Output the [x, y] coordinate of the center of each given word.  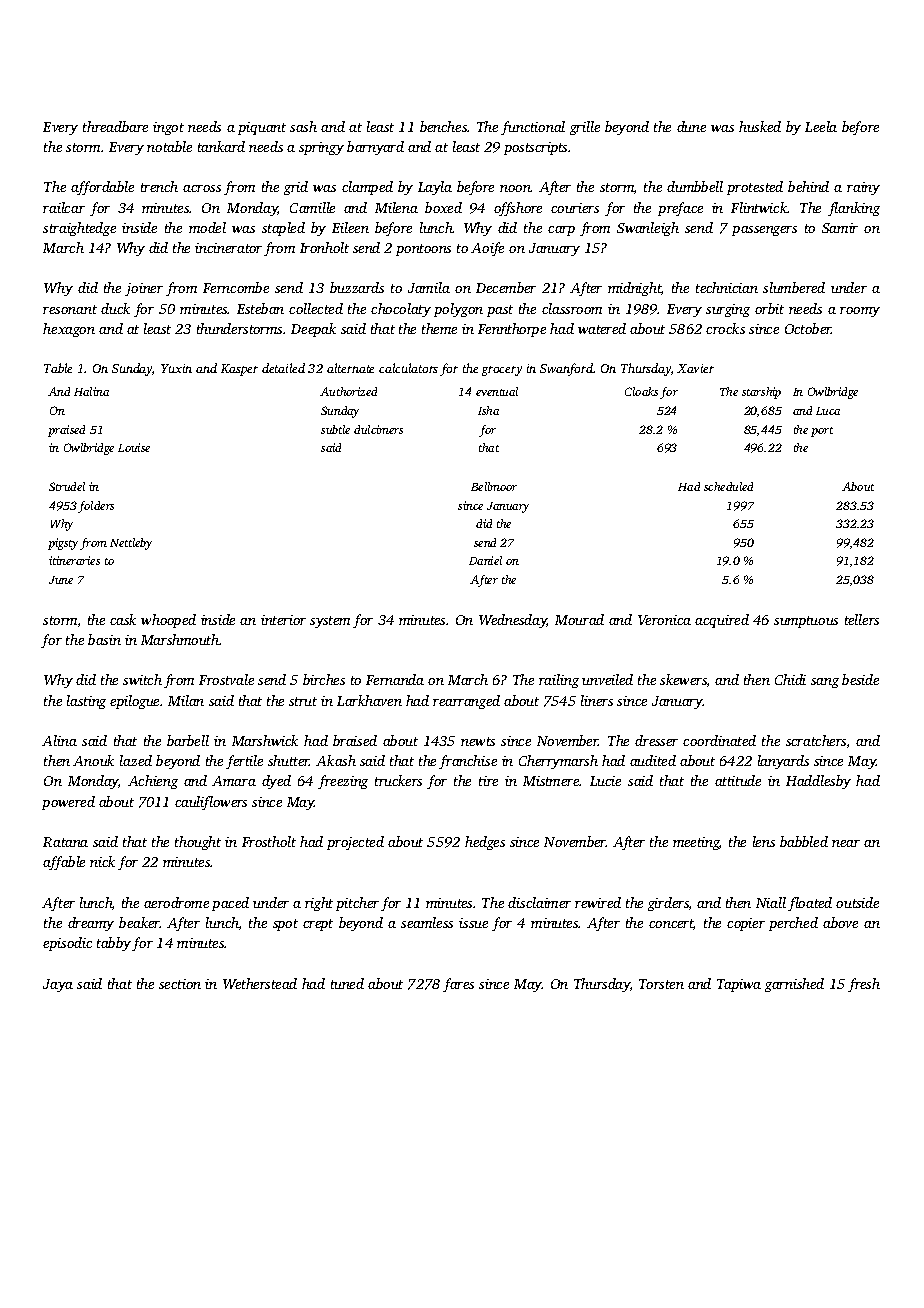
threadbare [115, 126]
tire [488, 781]
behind [808, 186]
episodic [67, 944]
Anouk [93, 760]
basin [104, 639]
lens [764, 841]
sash [303, 126]
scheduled [728, 486]
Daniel [485, 560]
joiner [144, 289]
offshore [518, 209]
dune [691, 126]
